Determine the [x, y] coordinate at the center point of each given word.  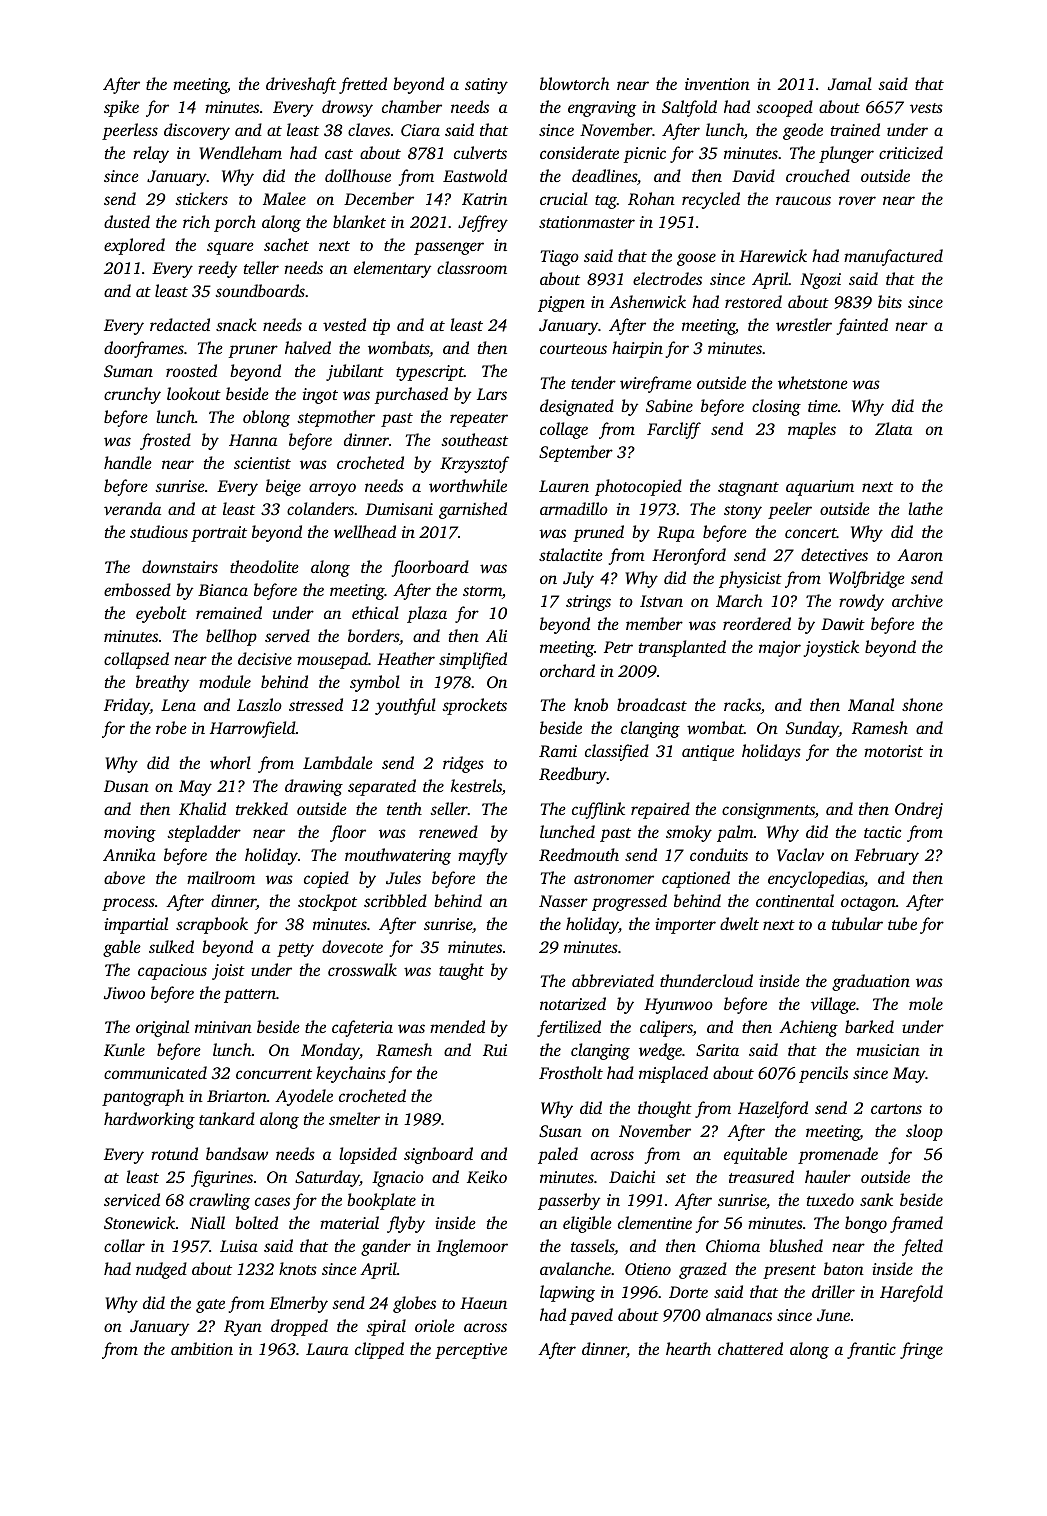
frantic [871, 1350]
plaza [427, 614]
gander [386, 1247]
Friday [127, 706]
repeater [479, 420]
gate [210, 1306]
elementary [392, 269]
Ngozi [820, 281]
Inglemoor [472, 1247]
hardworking [149, 1120]
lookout [194, 393]
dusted [127, 221]
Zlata [893, 428]
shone [922, 704]
